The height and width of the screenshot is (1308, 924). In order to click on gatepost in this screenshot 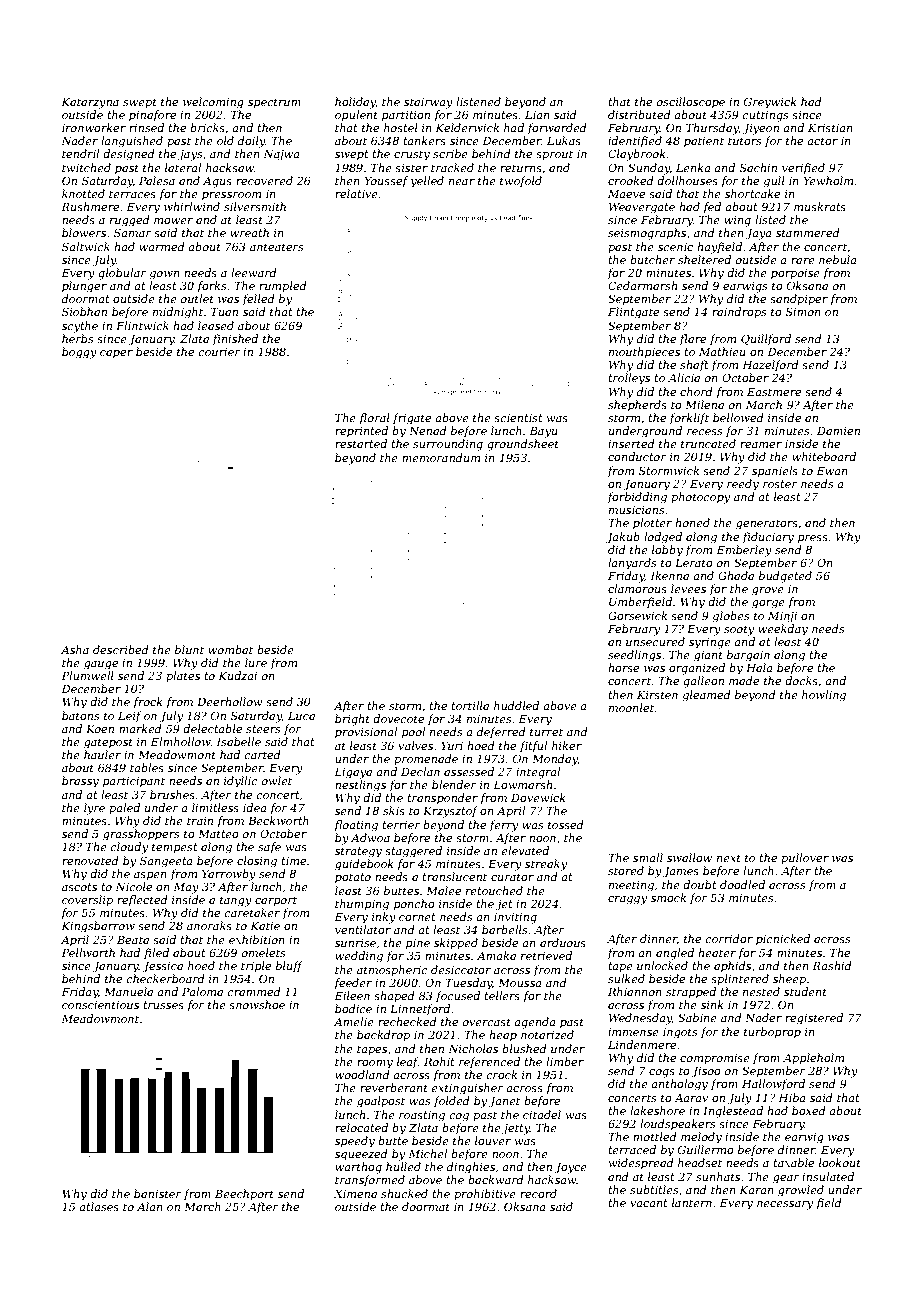, I will do `click(108, 743)`.
